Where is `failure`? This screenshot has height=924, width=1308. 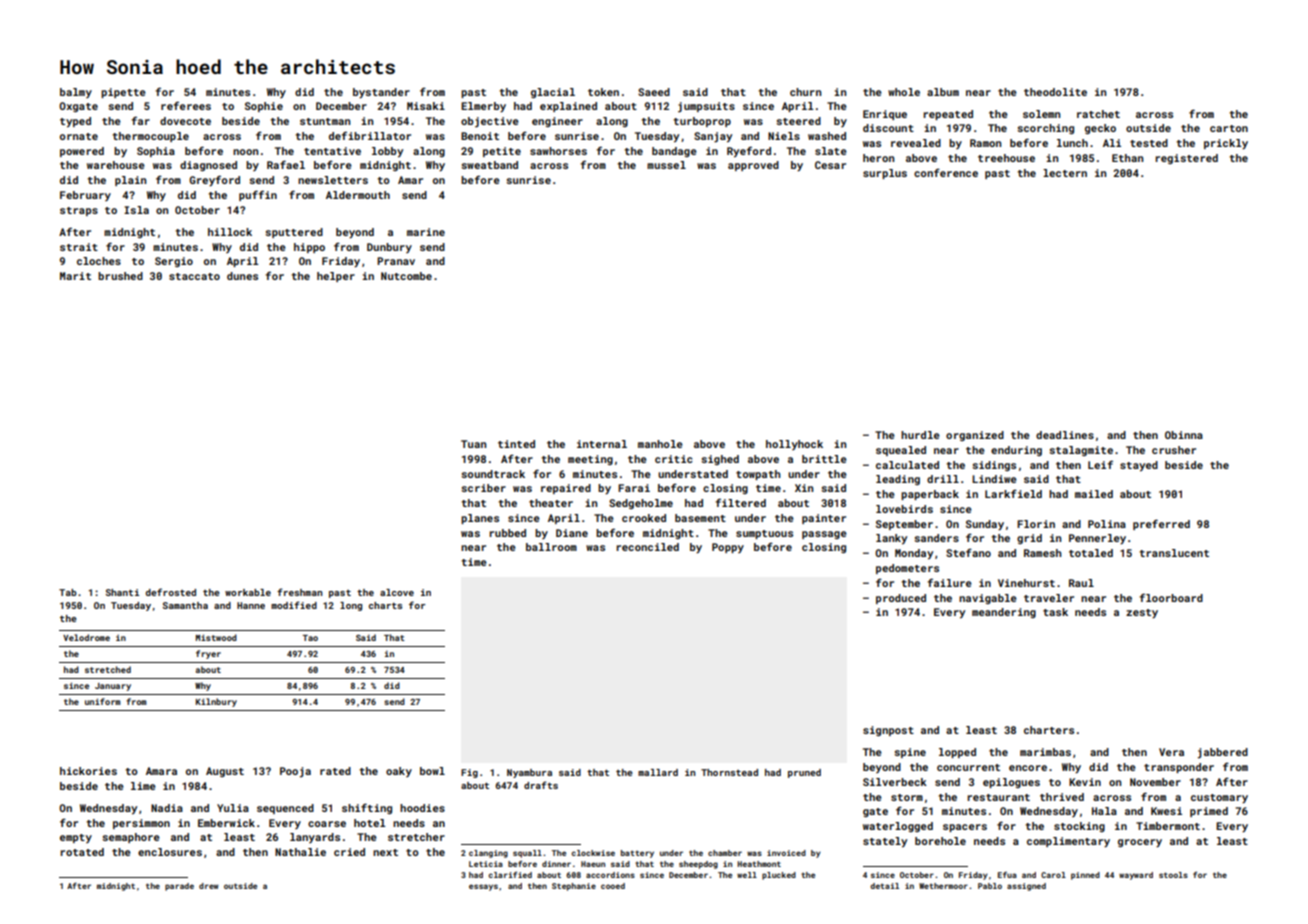
failure is located at coordinates (949, 582).
